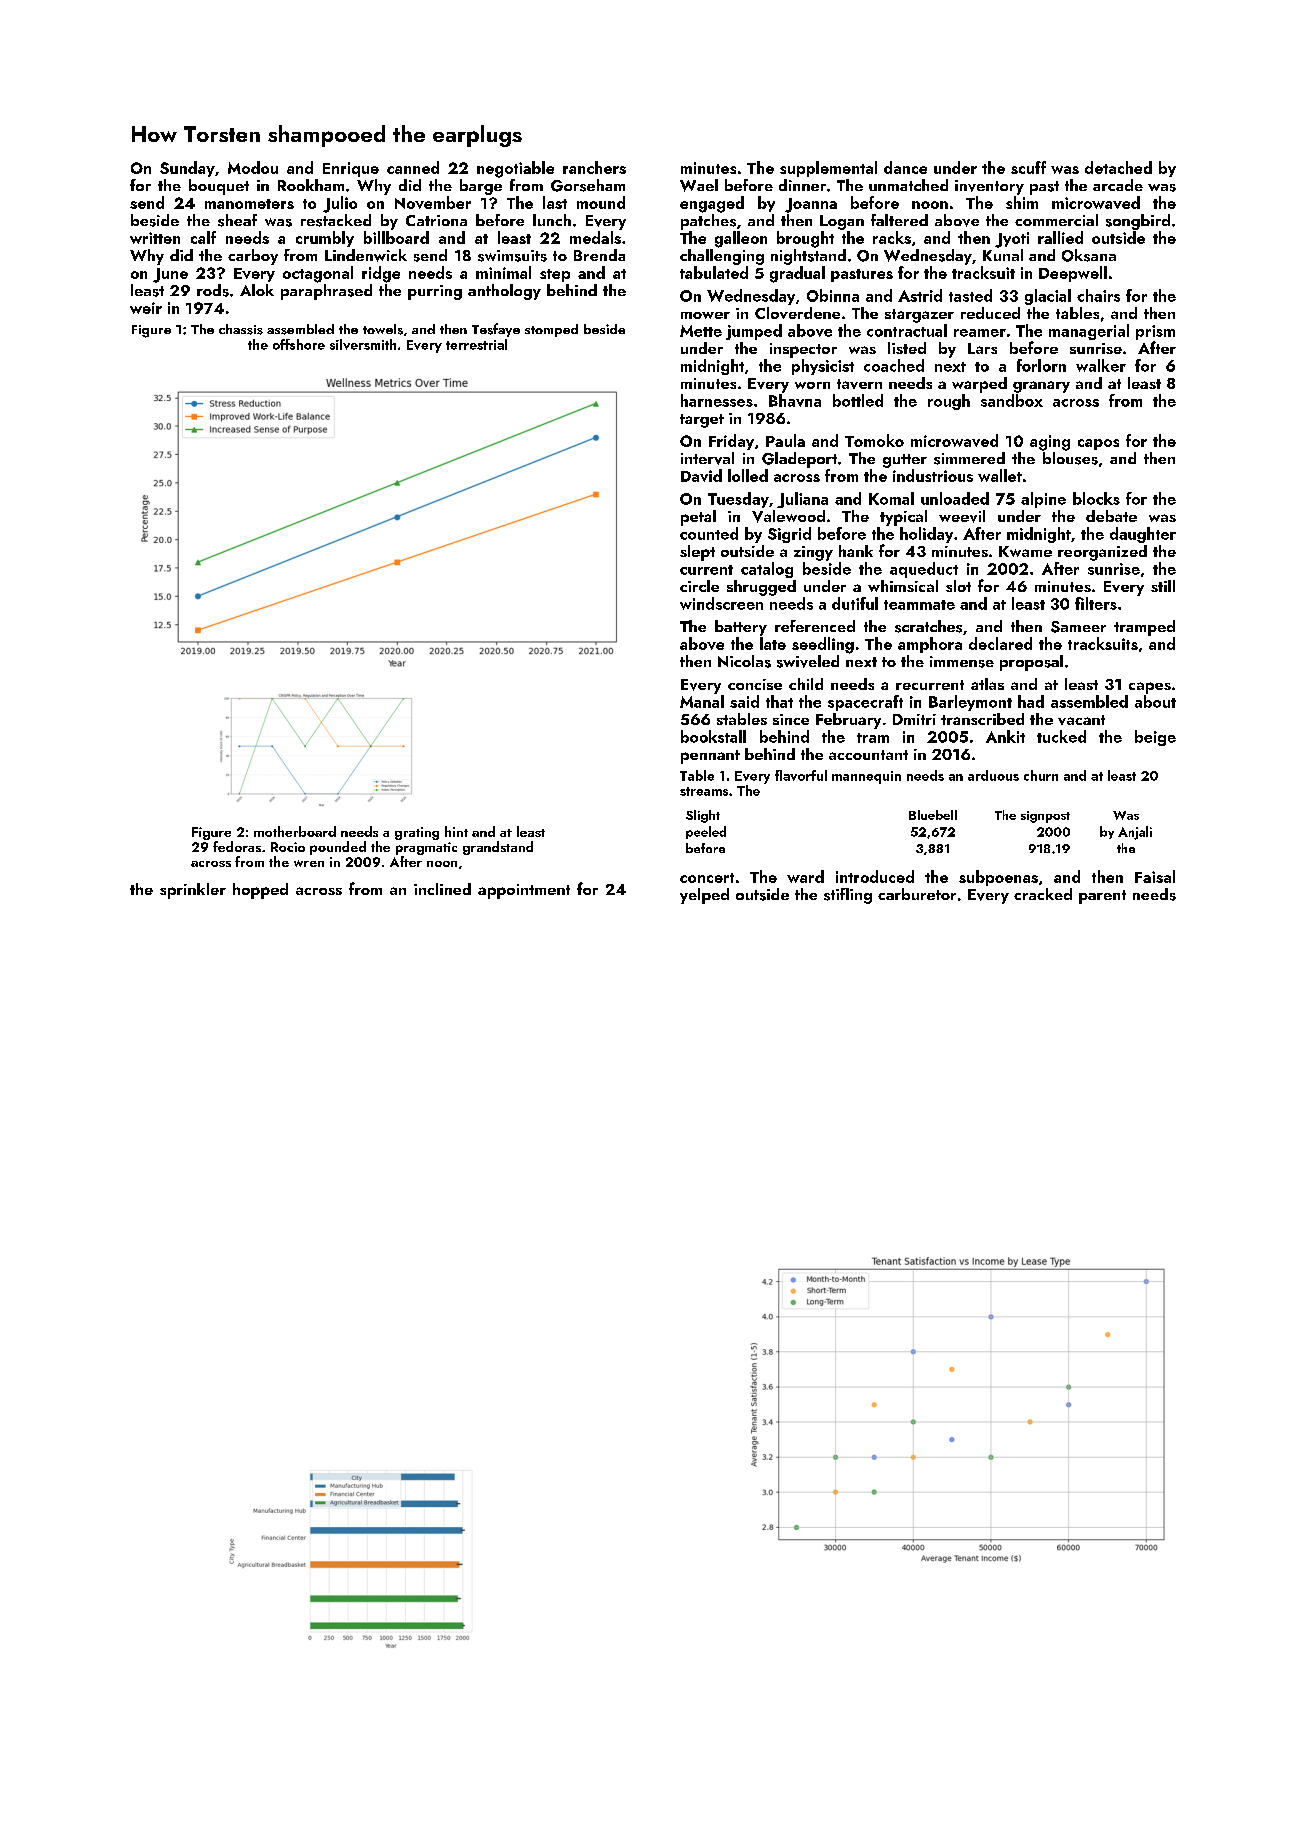  What do you see at coordinates (241, 329) in the image?
I see `chassis` at bounding box center [241, 329].
